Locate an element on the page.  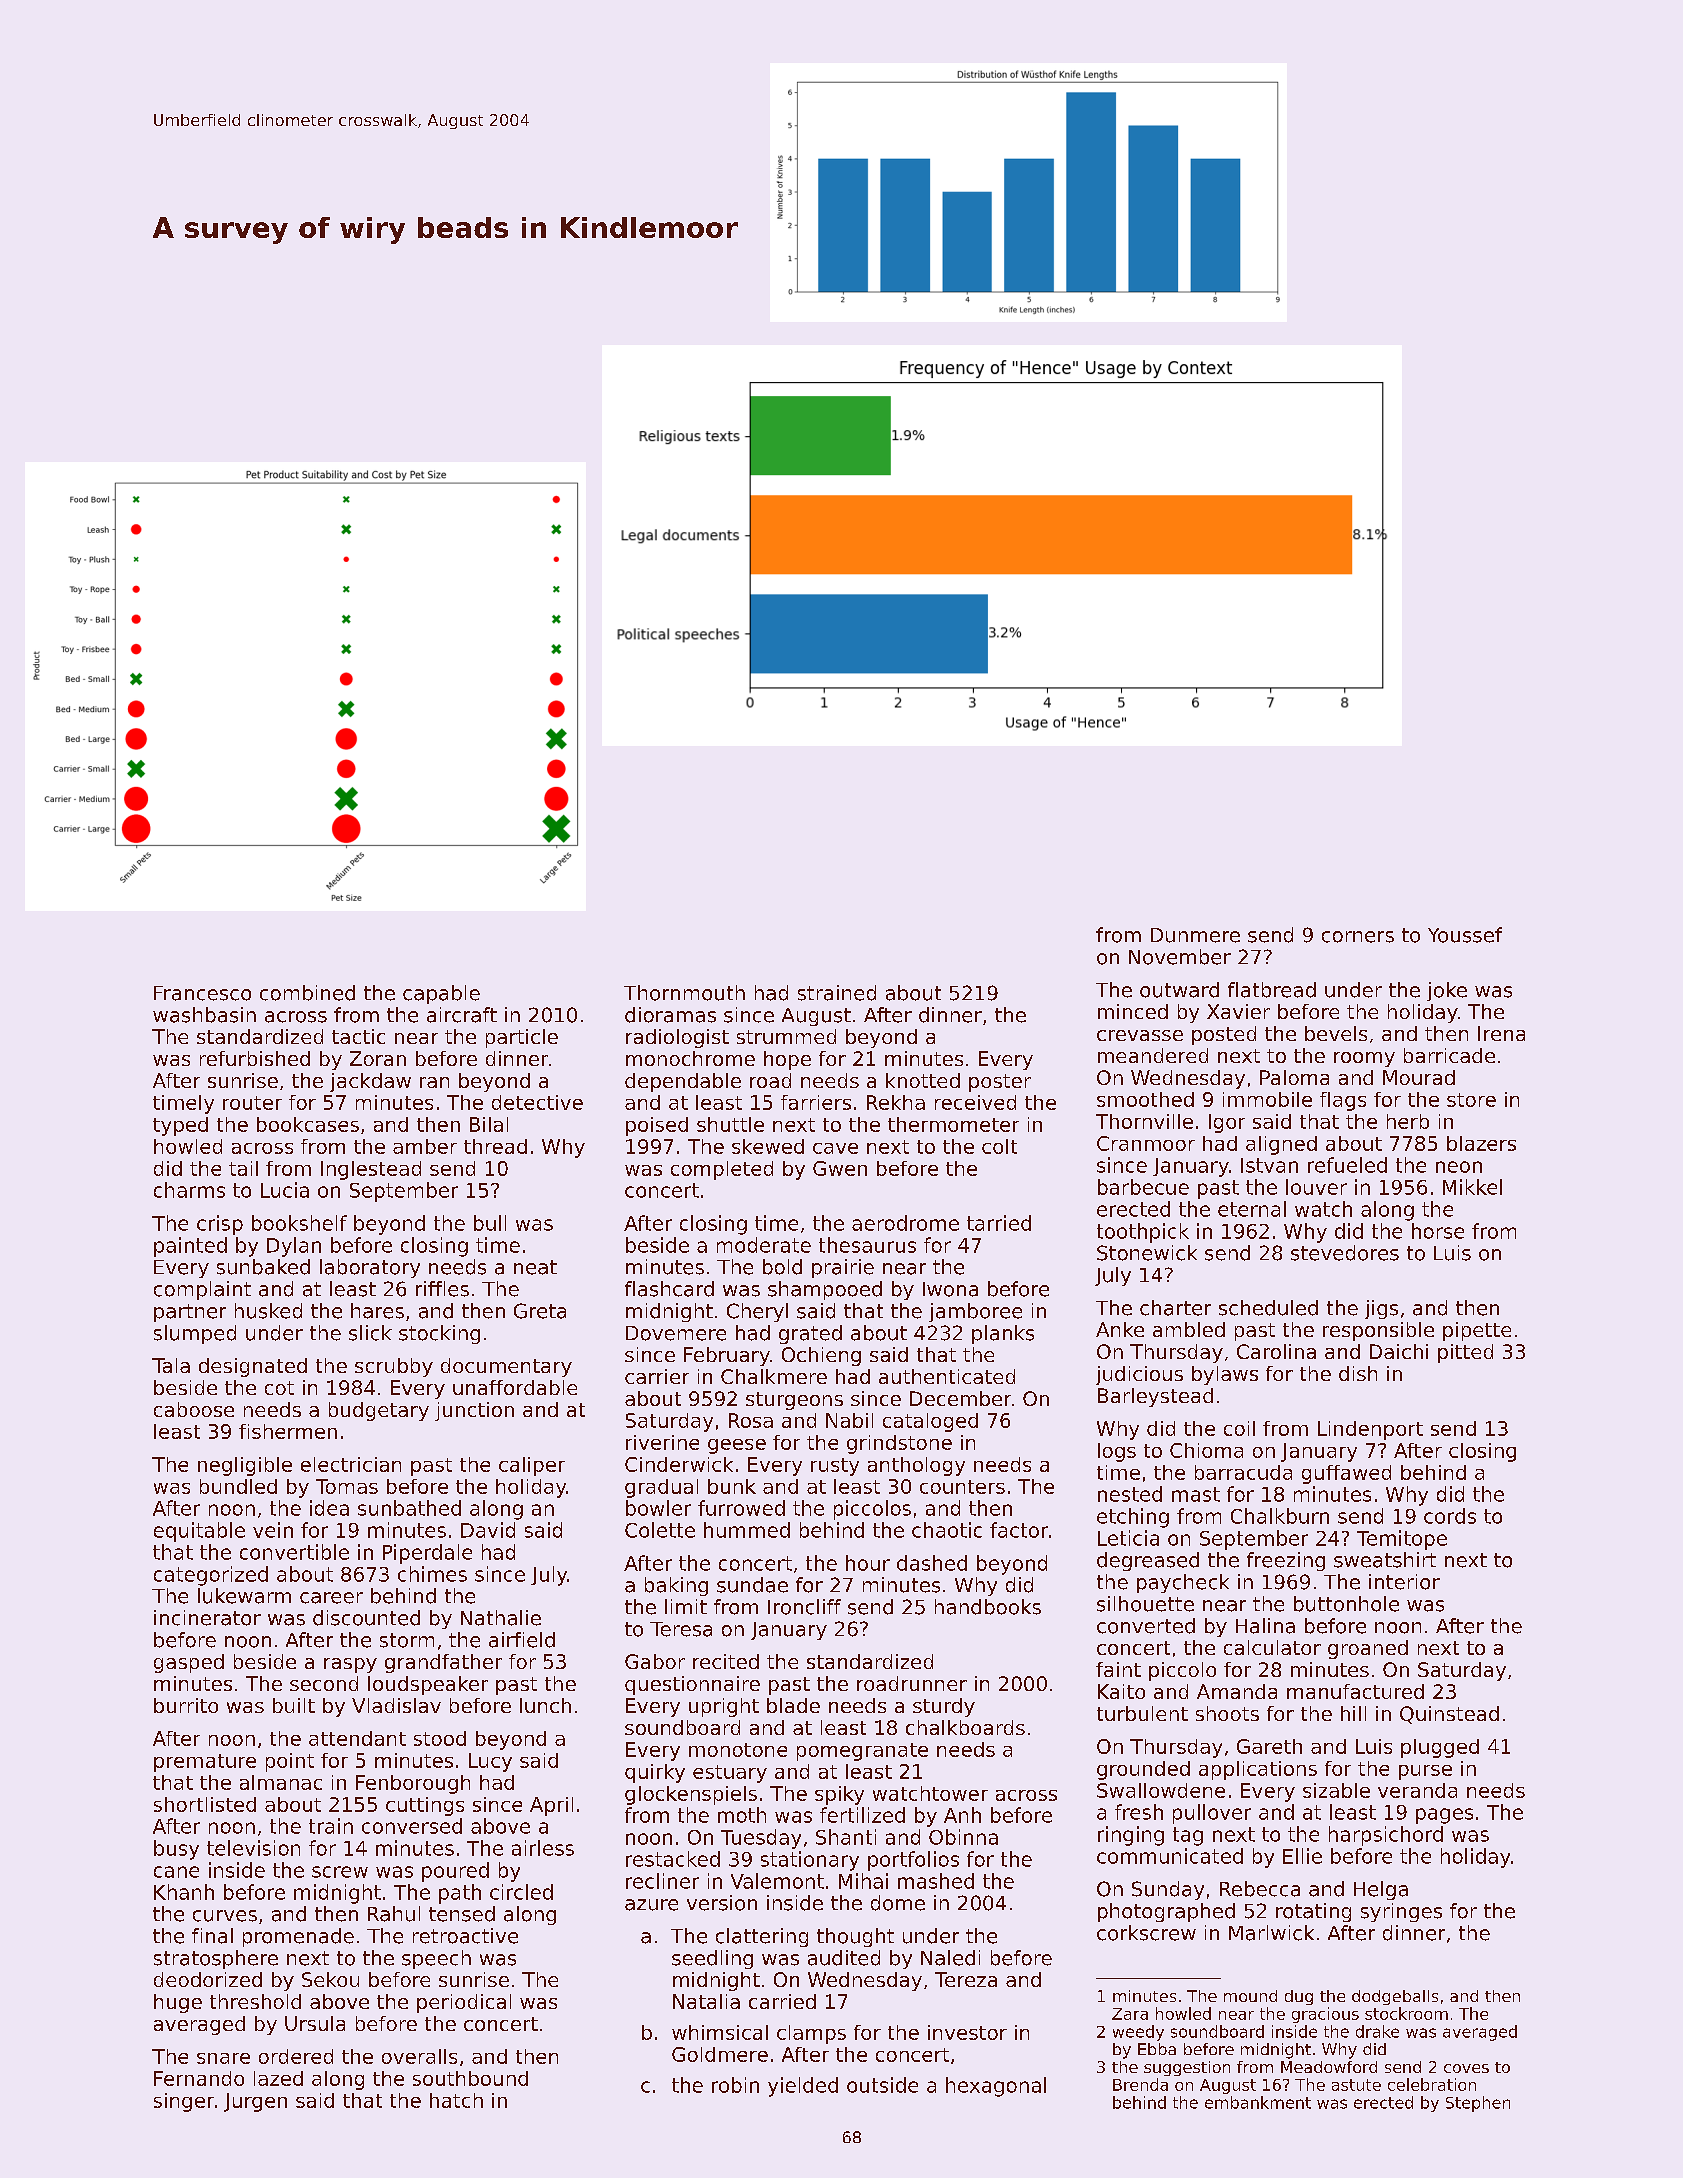
scheduled is located at coordinates (1268, 1308).
